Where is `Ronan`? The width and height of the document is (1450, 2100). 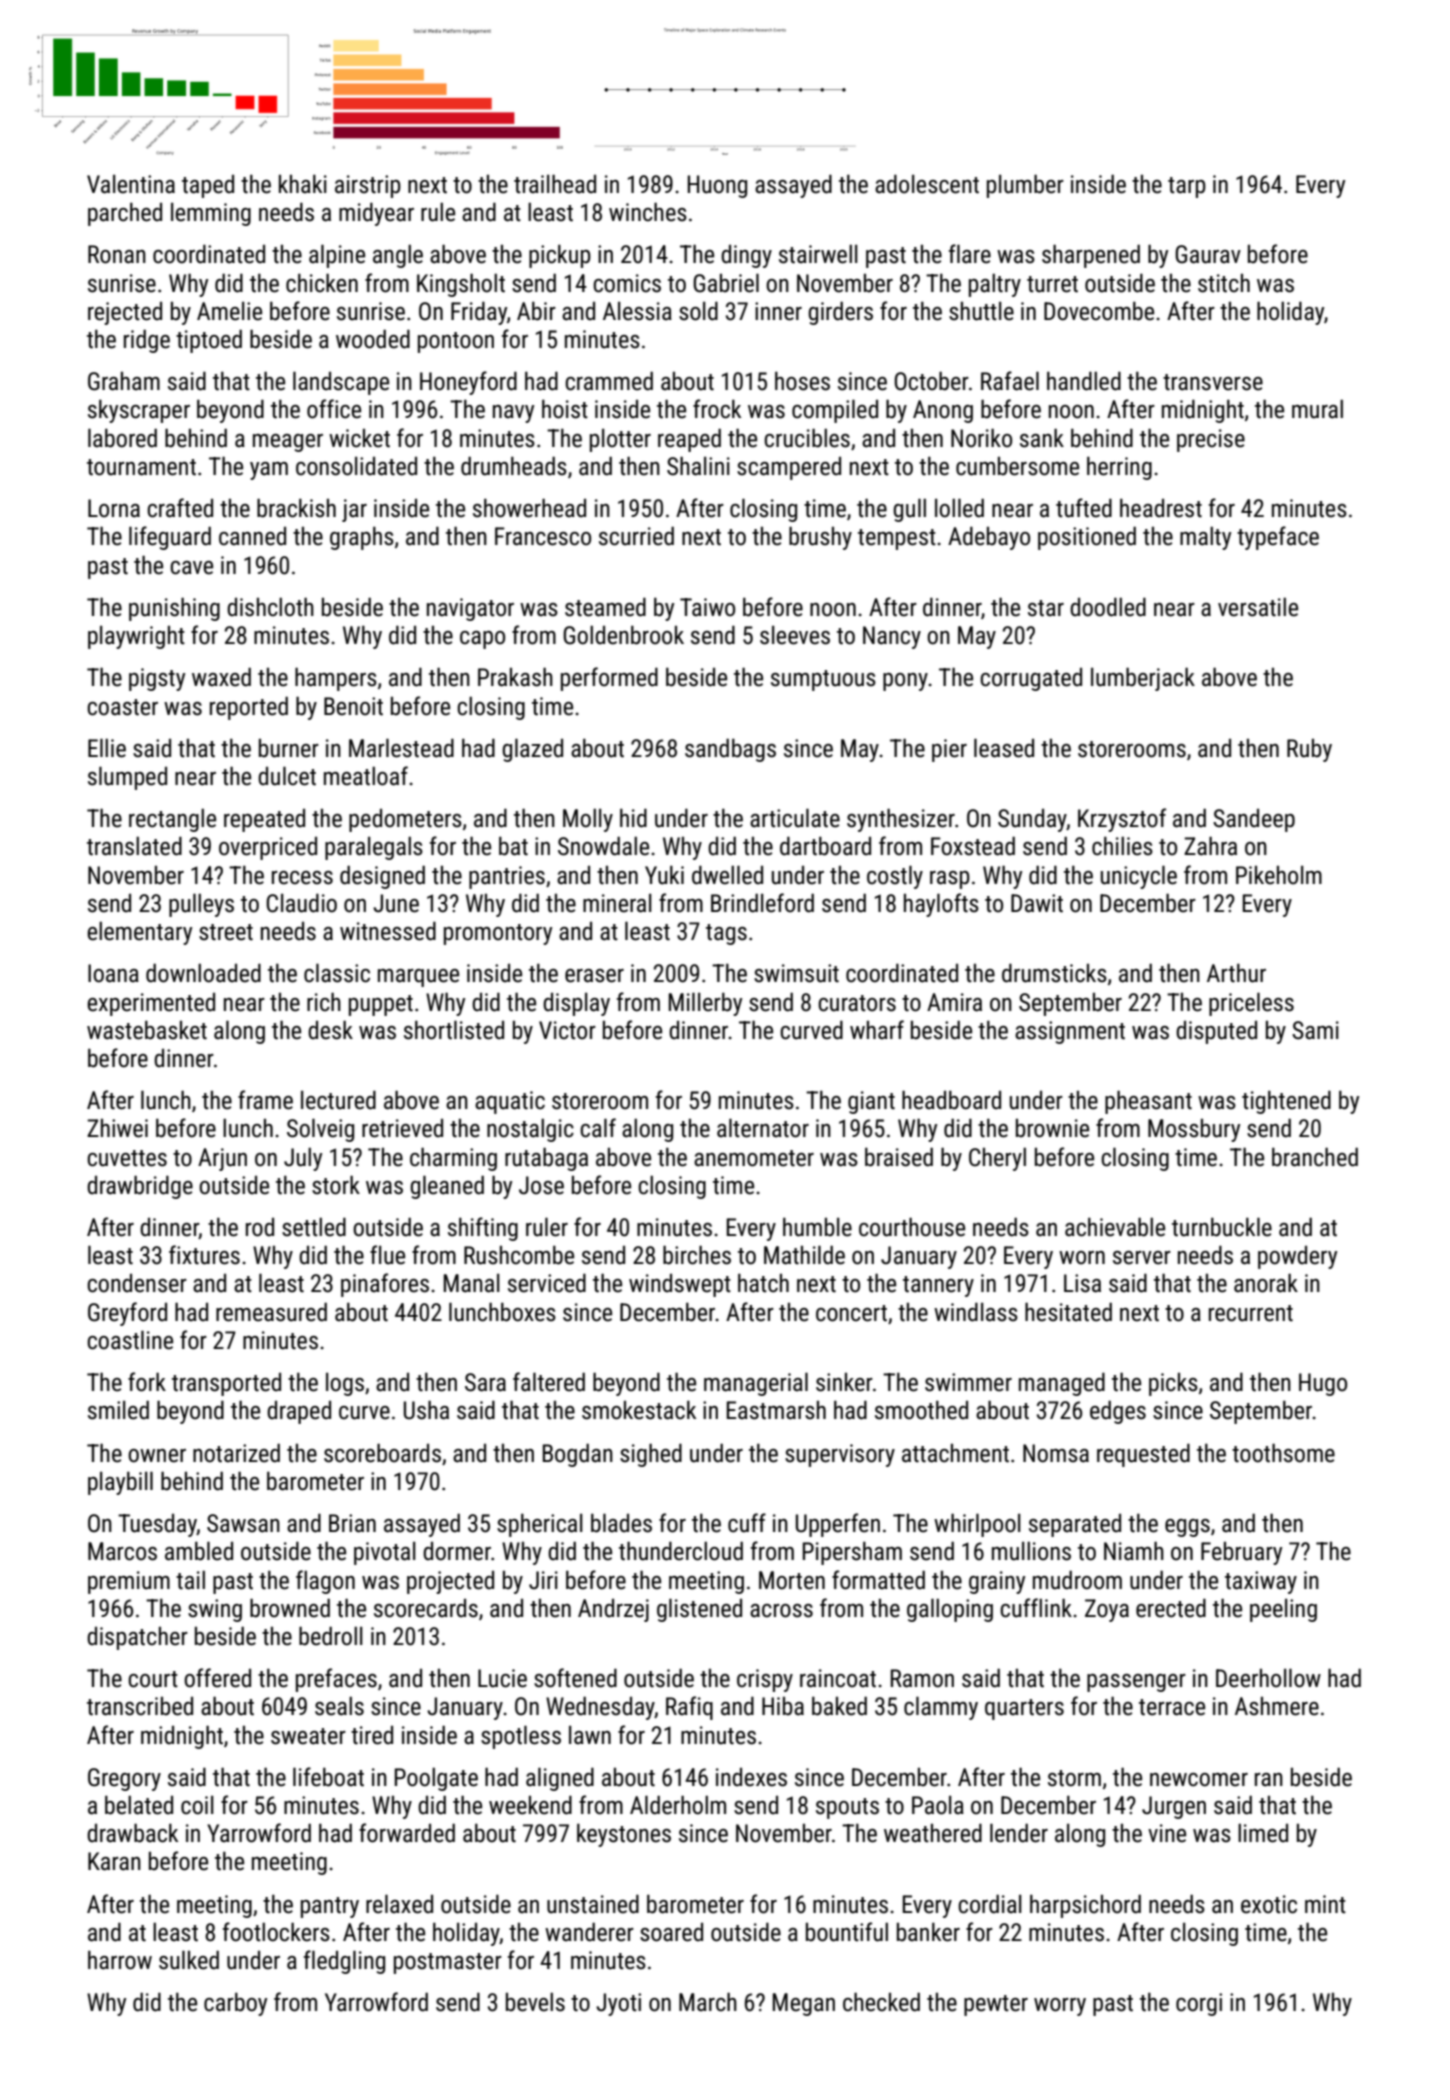 Ronan is located at coordinates (117, 254).
